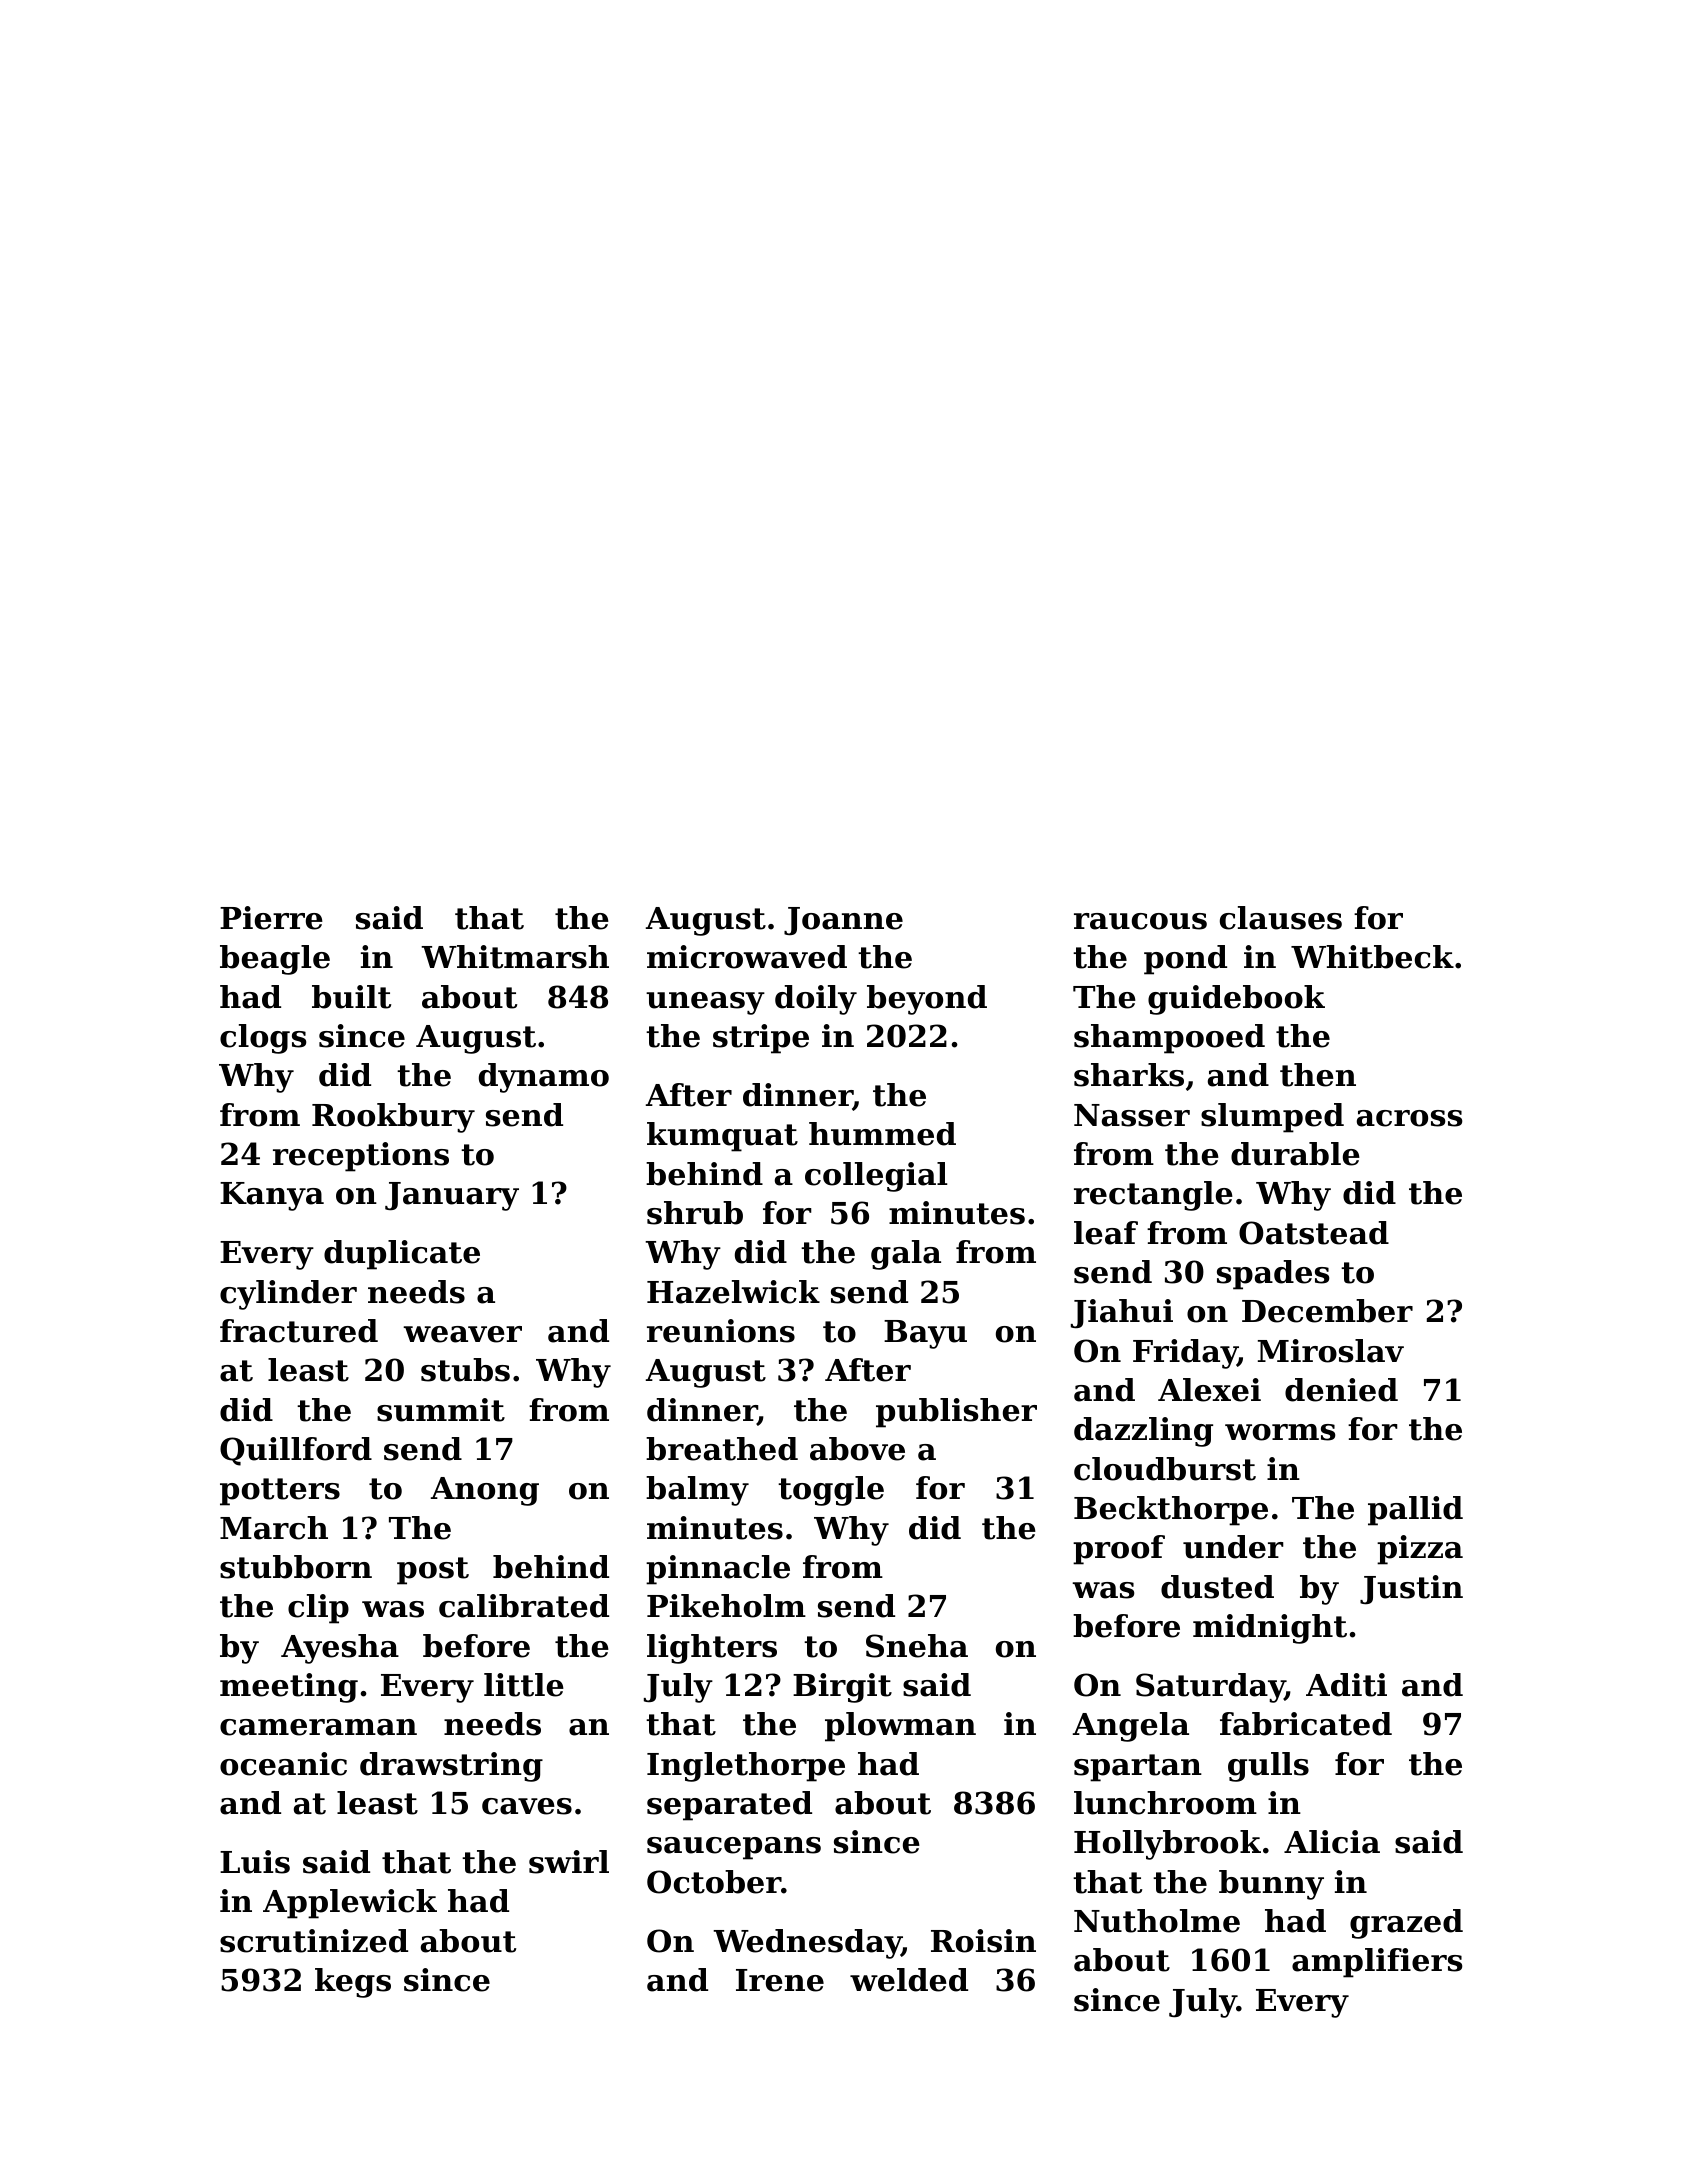 The width and height of the screenshot is (1683, 2178). I want to click on Nutholme, so click(1157, 1921).
